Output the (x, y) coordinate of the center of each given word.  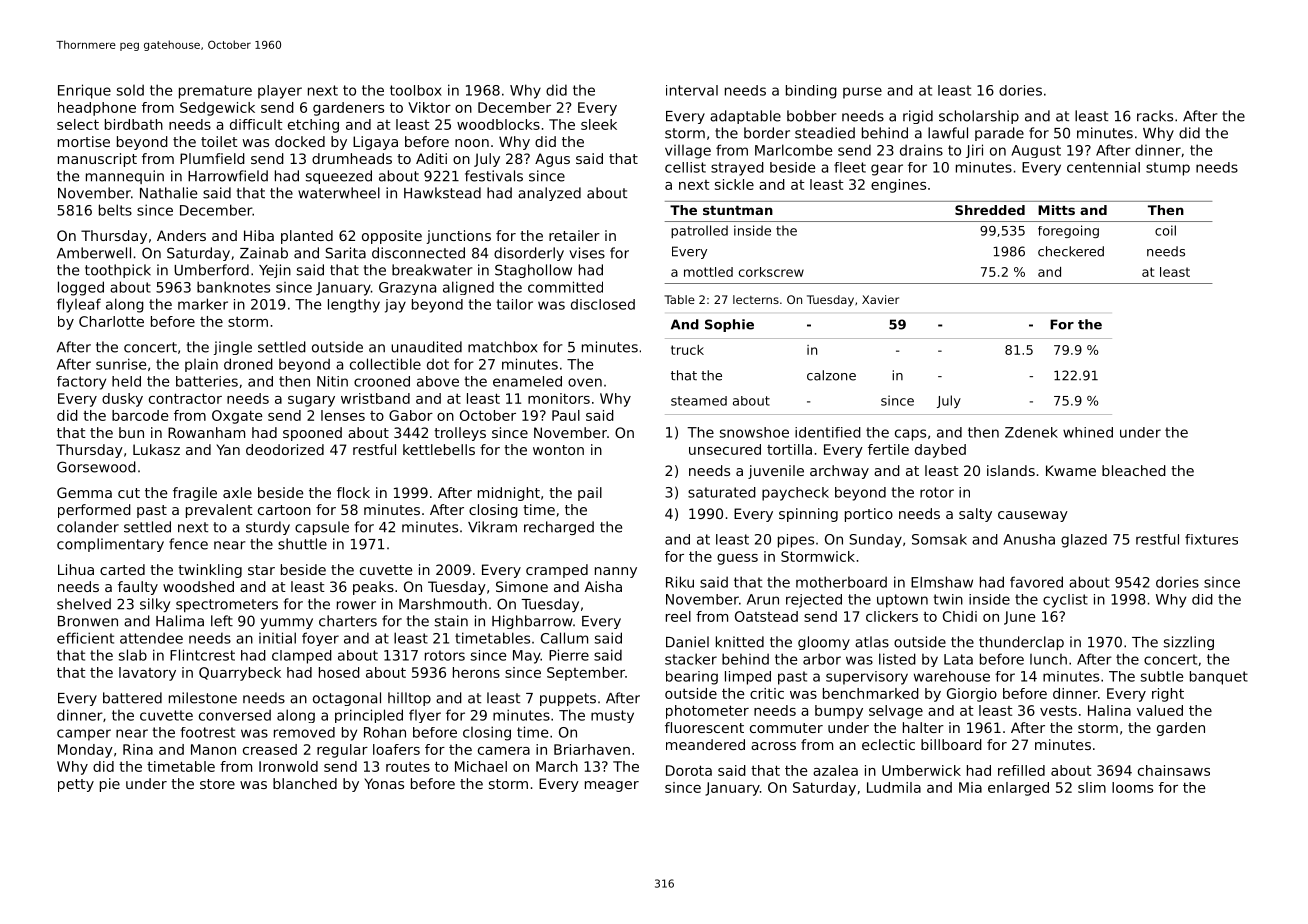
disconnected (418, 253)
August (1036, 151)
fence (188, 544)
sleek (599, 124)
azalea (835, 770)
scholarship (979, 117)
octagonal (347, 699)
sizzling (1189, 643)
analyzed (549, 194)
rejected (814, 601)
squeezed (339, 177)
